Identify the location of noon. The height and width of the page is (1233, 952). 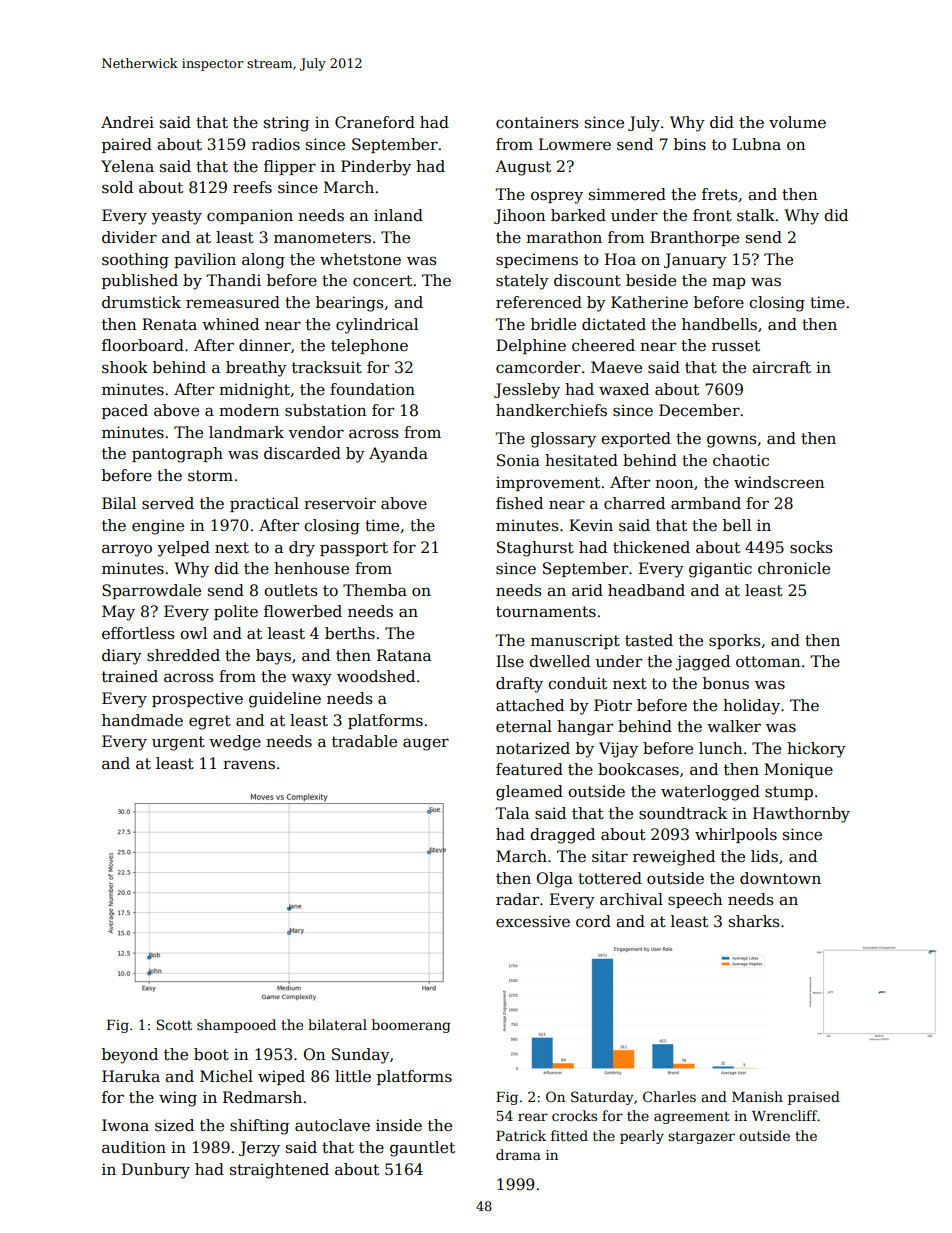
(674, 483).
